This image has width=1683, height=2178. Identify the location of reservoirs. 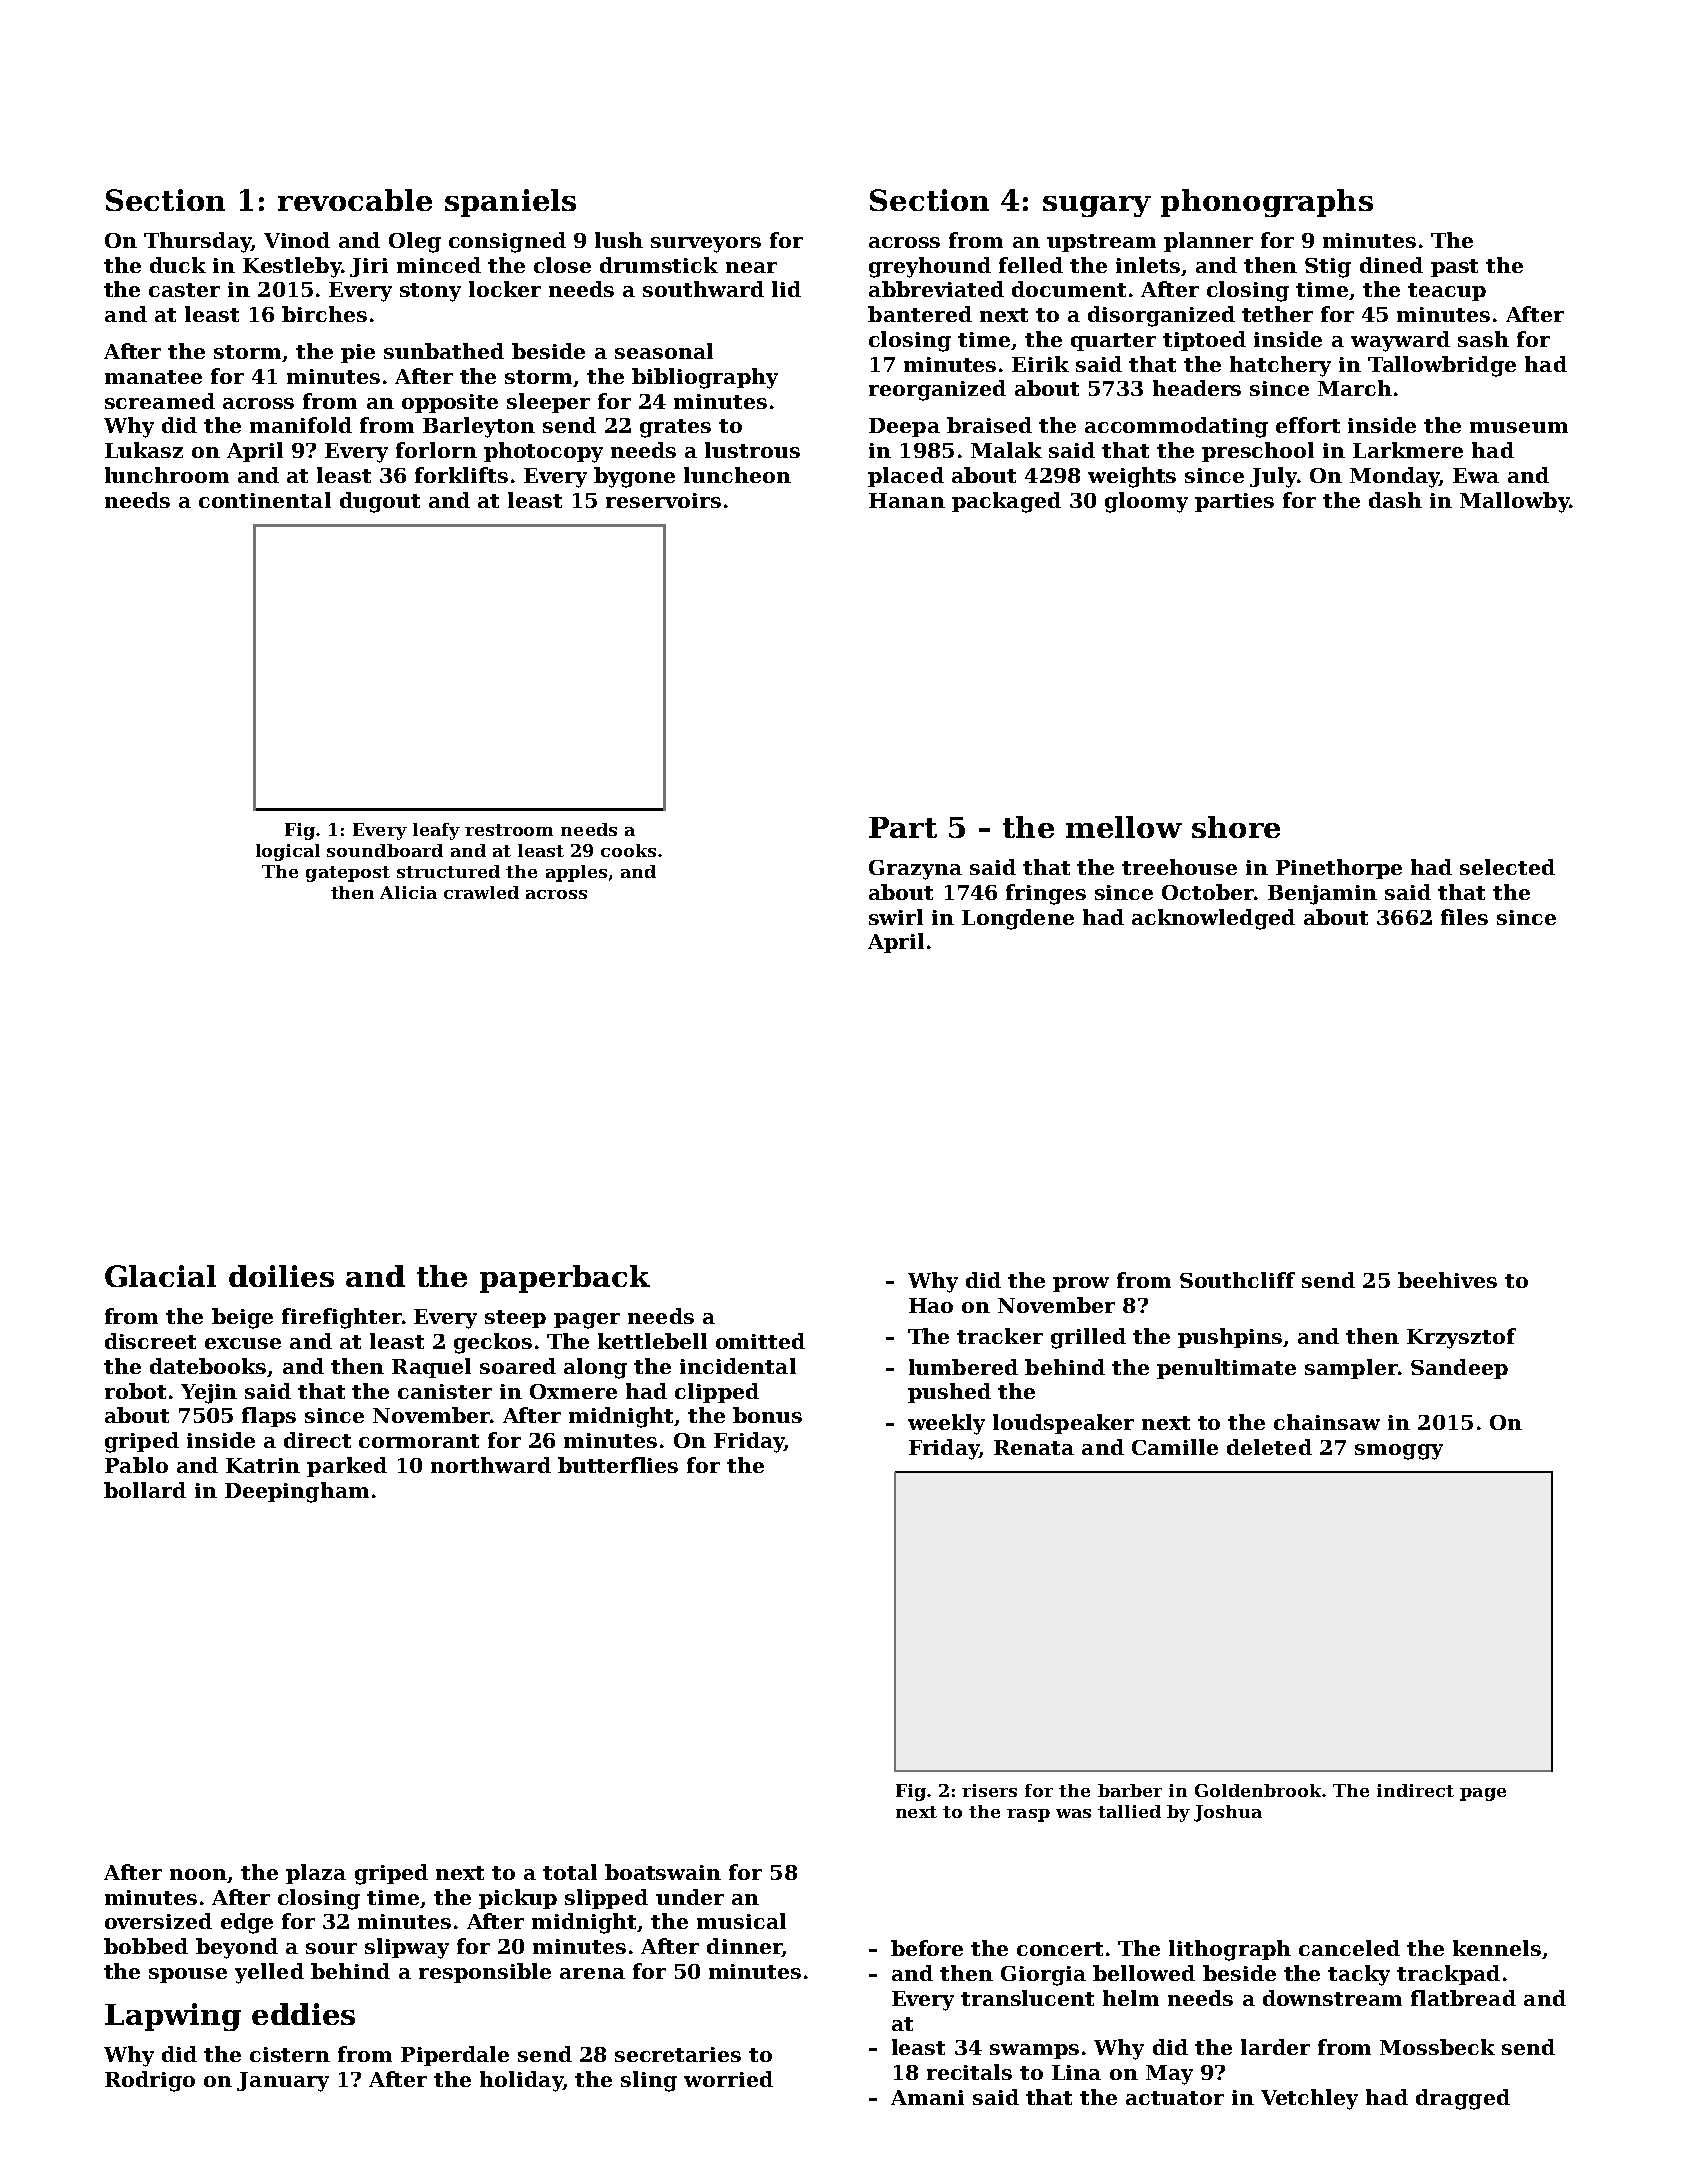
(663, 500).
